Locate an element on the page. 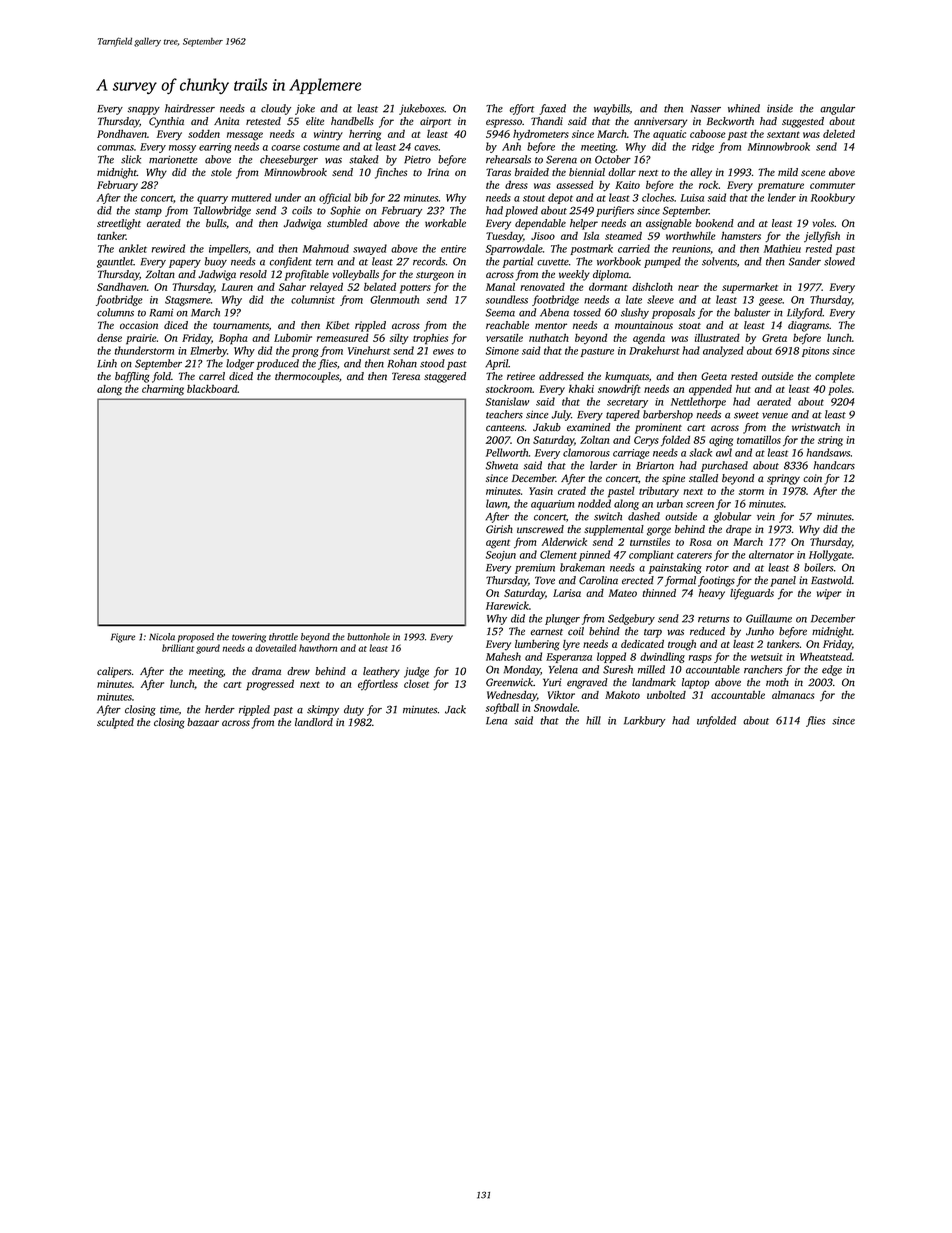 The image size is (952, 1233). painstaking is located at coordinates (675, 568).
